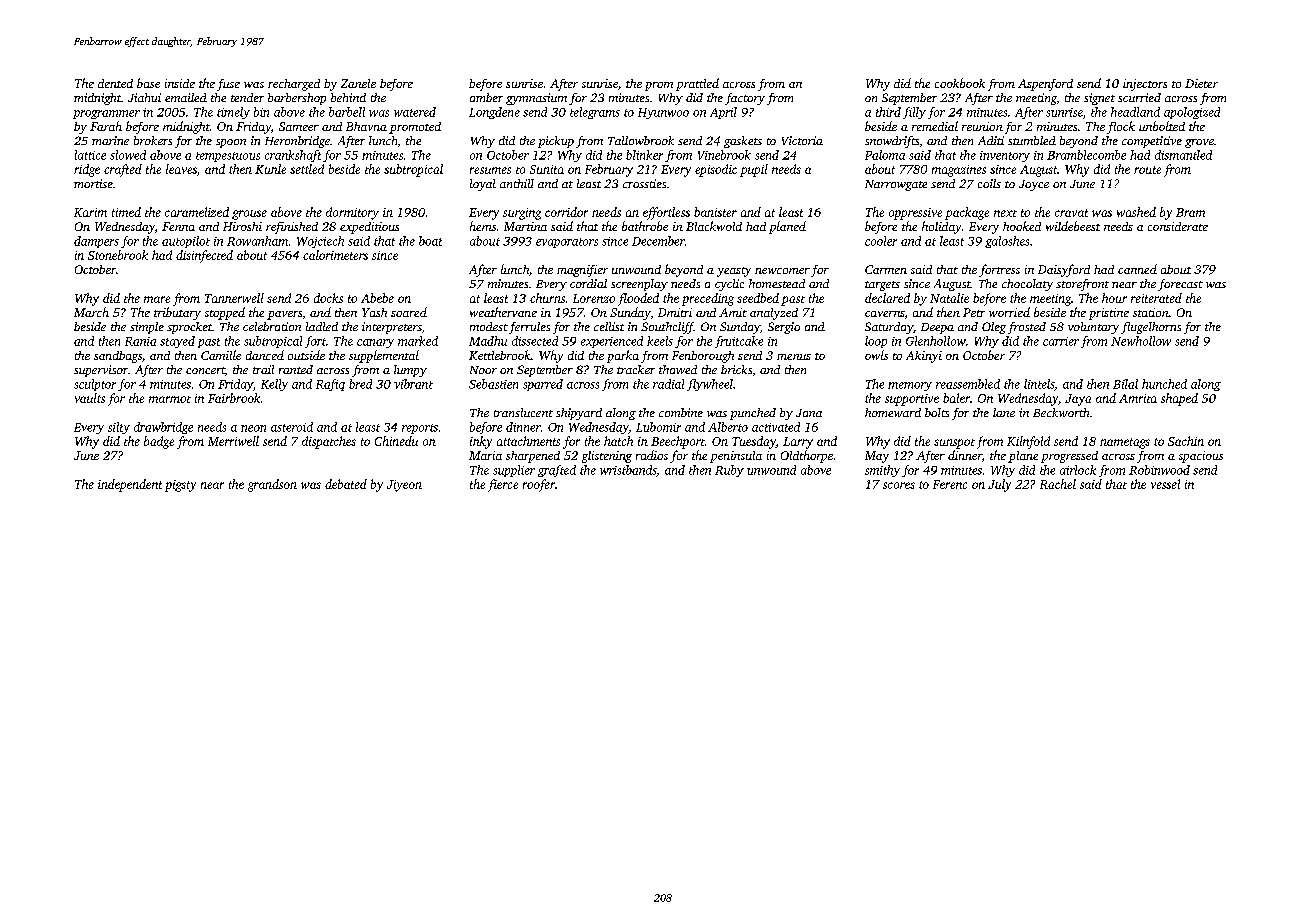  What do you see at coordinates (101, 371) in the screenshot?
I see `supervisor` at bounding box center [101, 371].
